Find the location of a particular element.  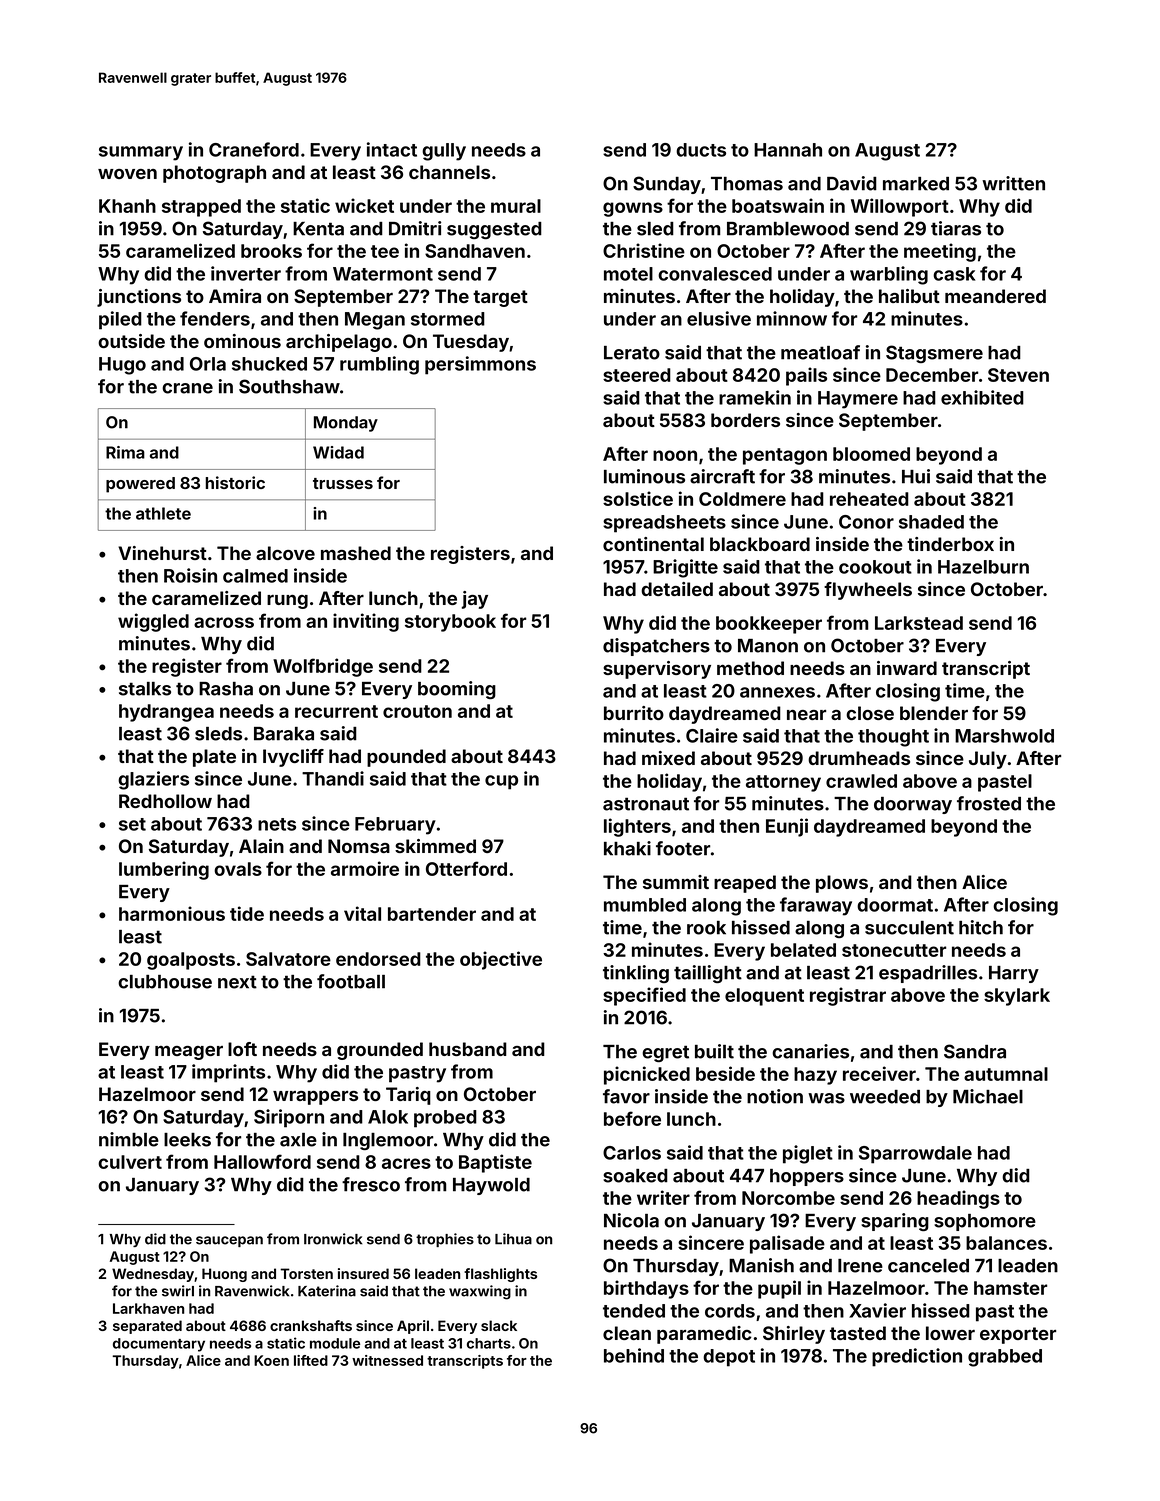

before is located at coordinates (632, 1118).
